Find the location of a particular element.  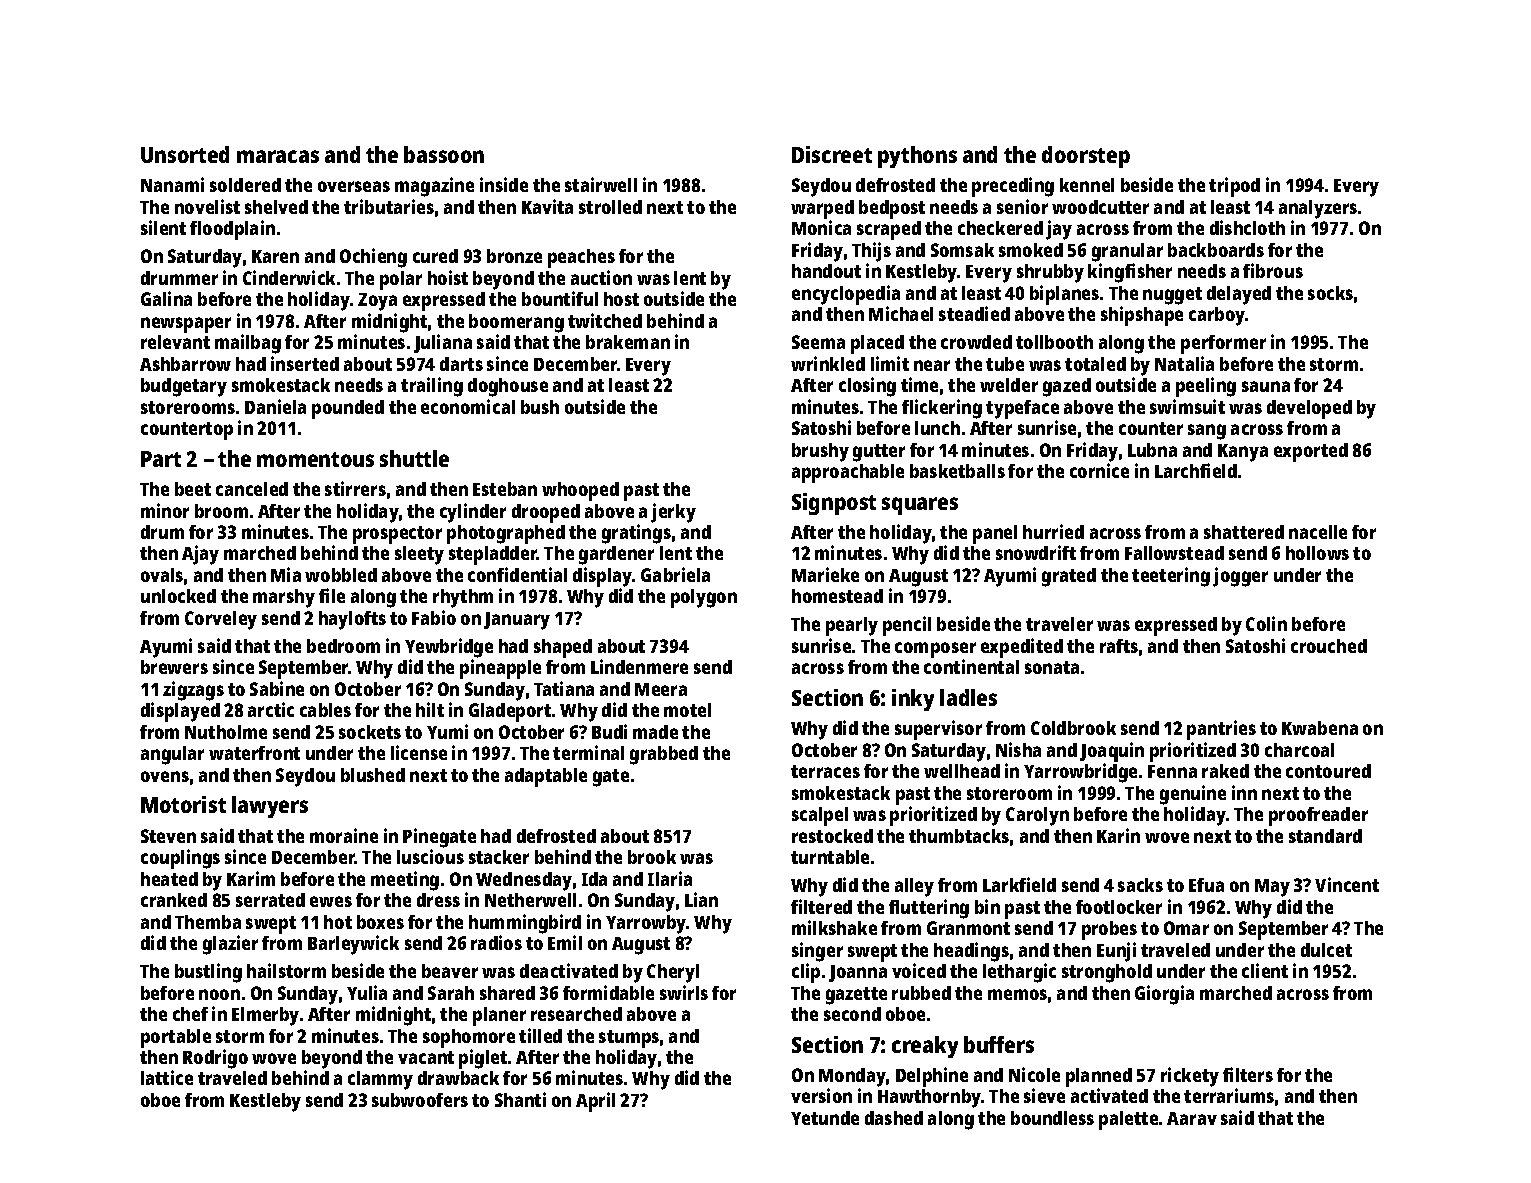

lattice is located at coordinates (167, 1077).
